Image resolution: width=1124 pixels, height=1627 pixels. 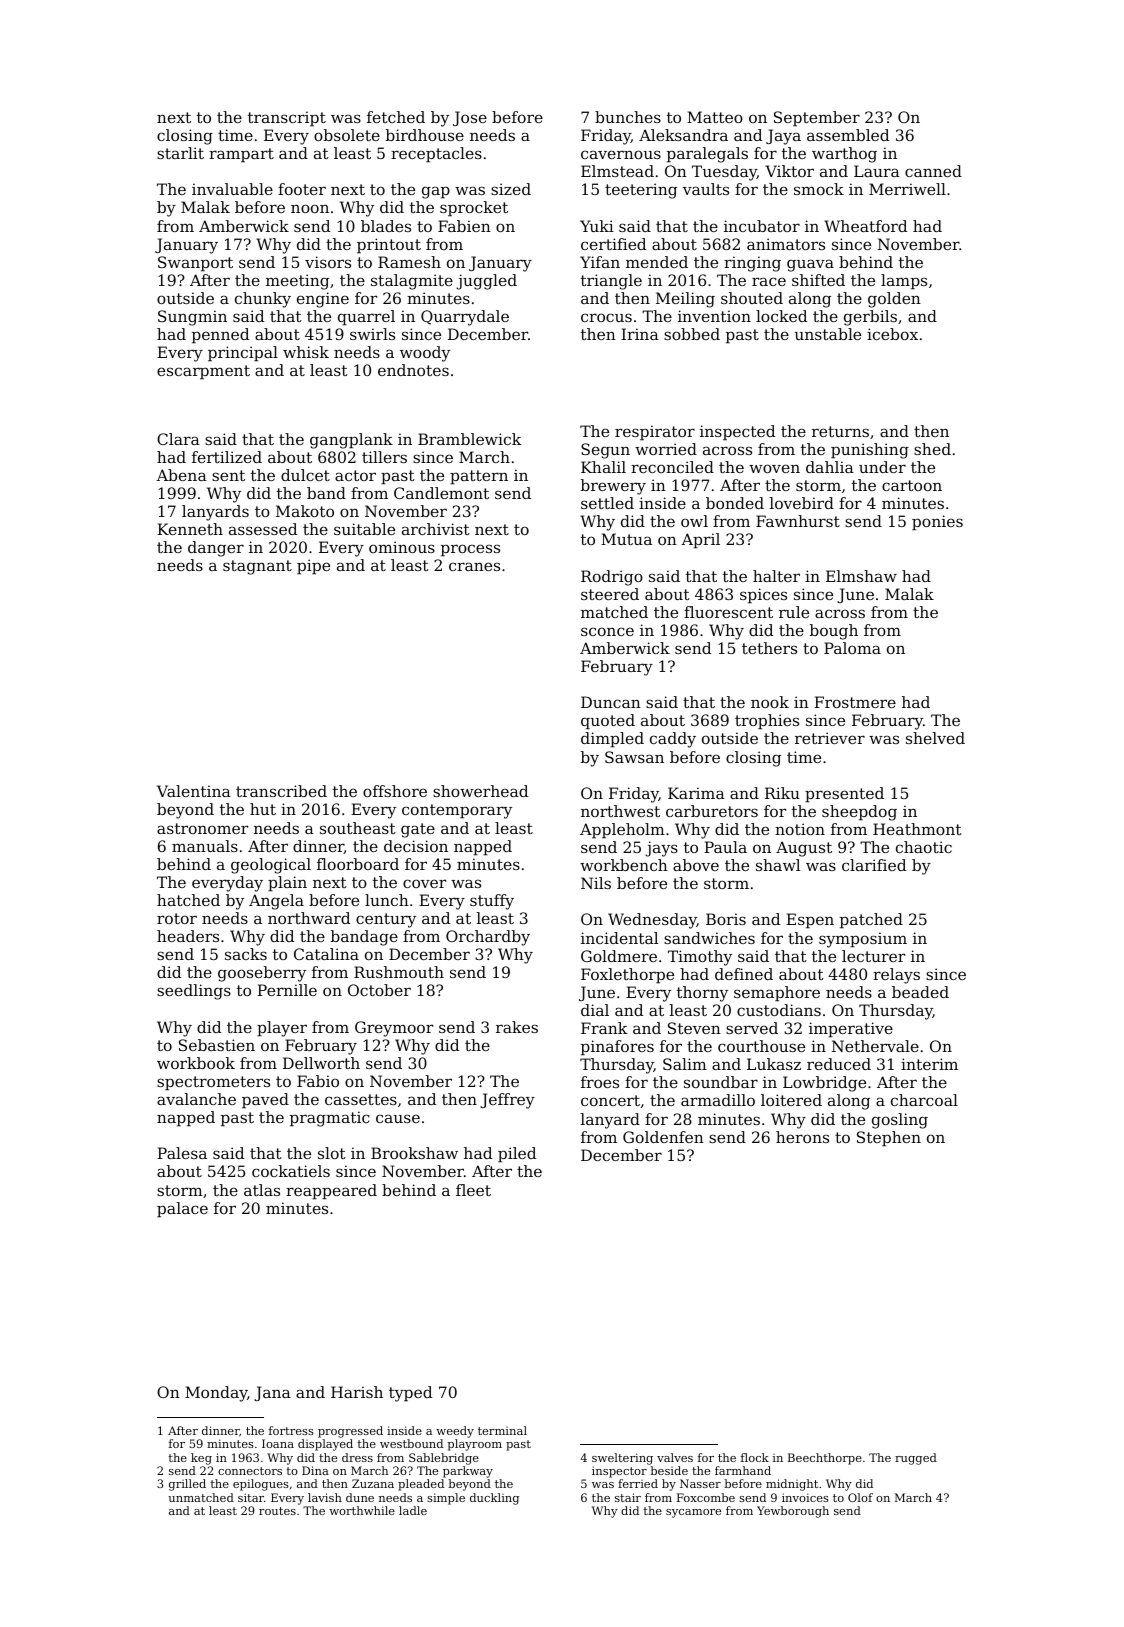 What do you see at coordinates (331, 1192) in the page?
I see `reappeared` at bounding box center [331, 1192].
